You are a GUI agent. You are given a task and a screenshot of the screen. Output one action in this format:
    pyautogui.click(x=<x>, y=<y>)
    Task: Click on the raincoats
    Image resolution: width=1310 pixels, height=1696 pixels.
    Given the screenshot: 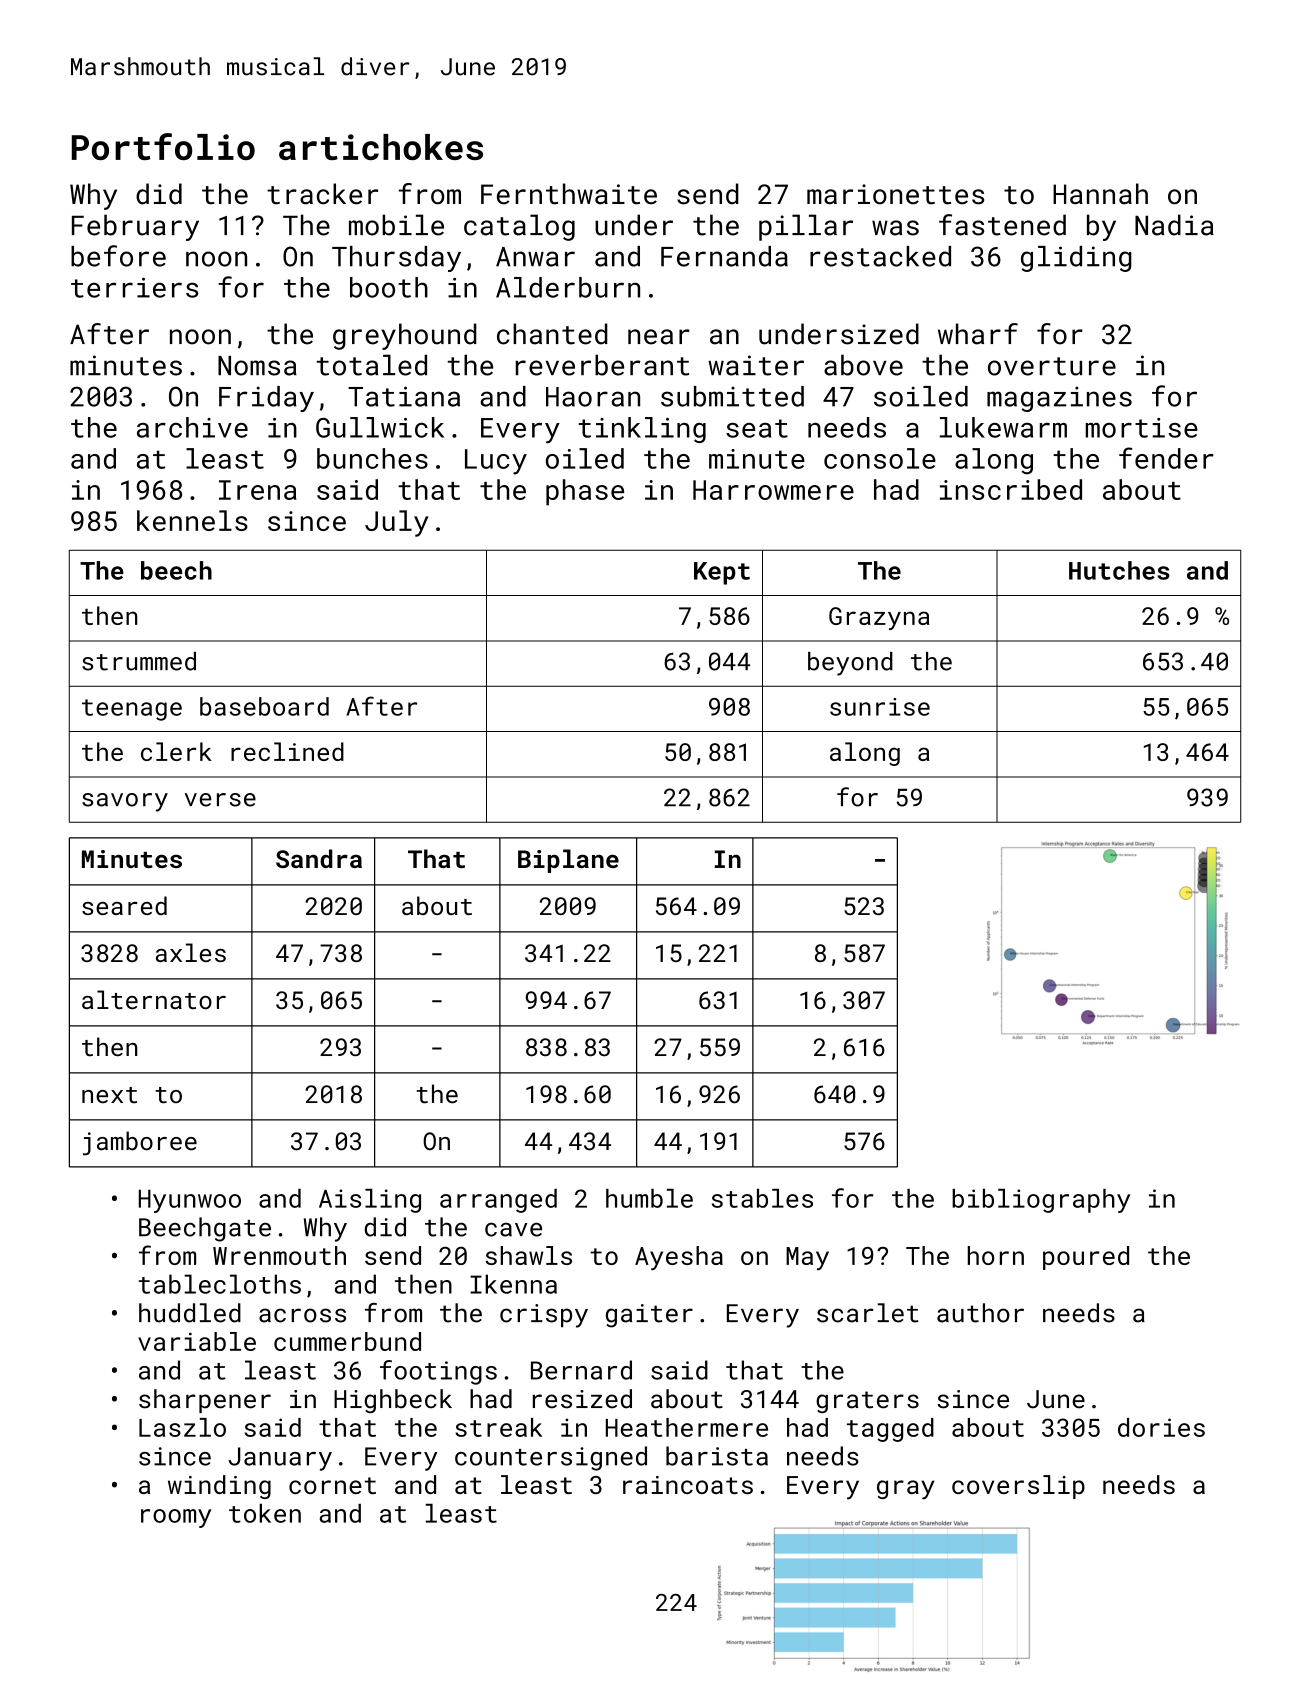 What is the action you would take?
    pyautogui.click(x=688, y=1485)
